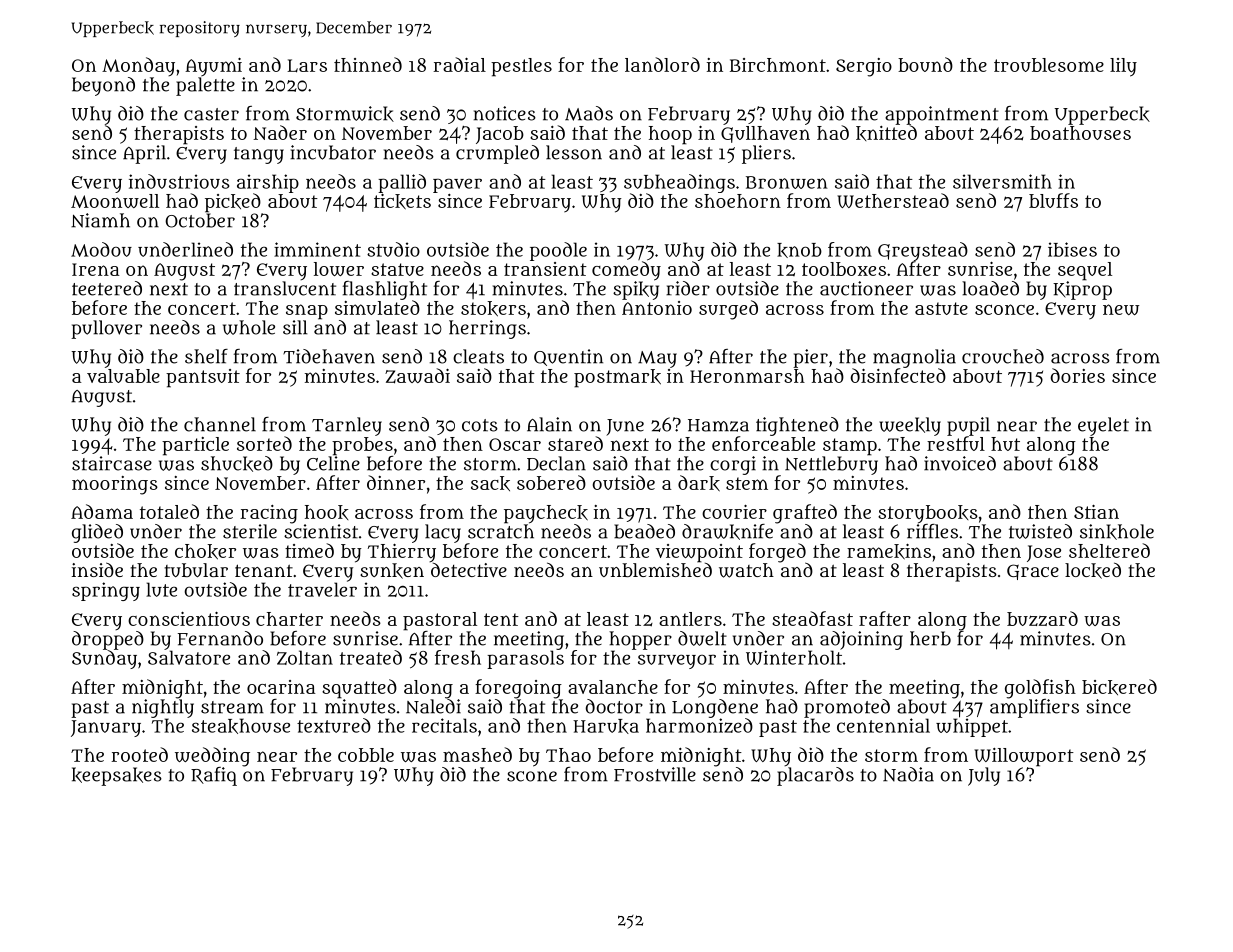 This screenshot has height=952, width=1233. What do you see at coordinates (1123, 67) in the screenshot?
I see `lily` at bounding box center [1123, 67].
